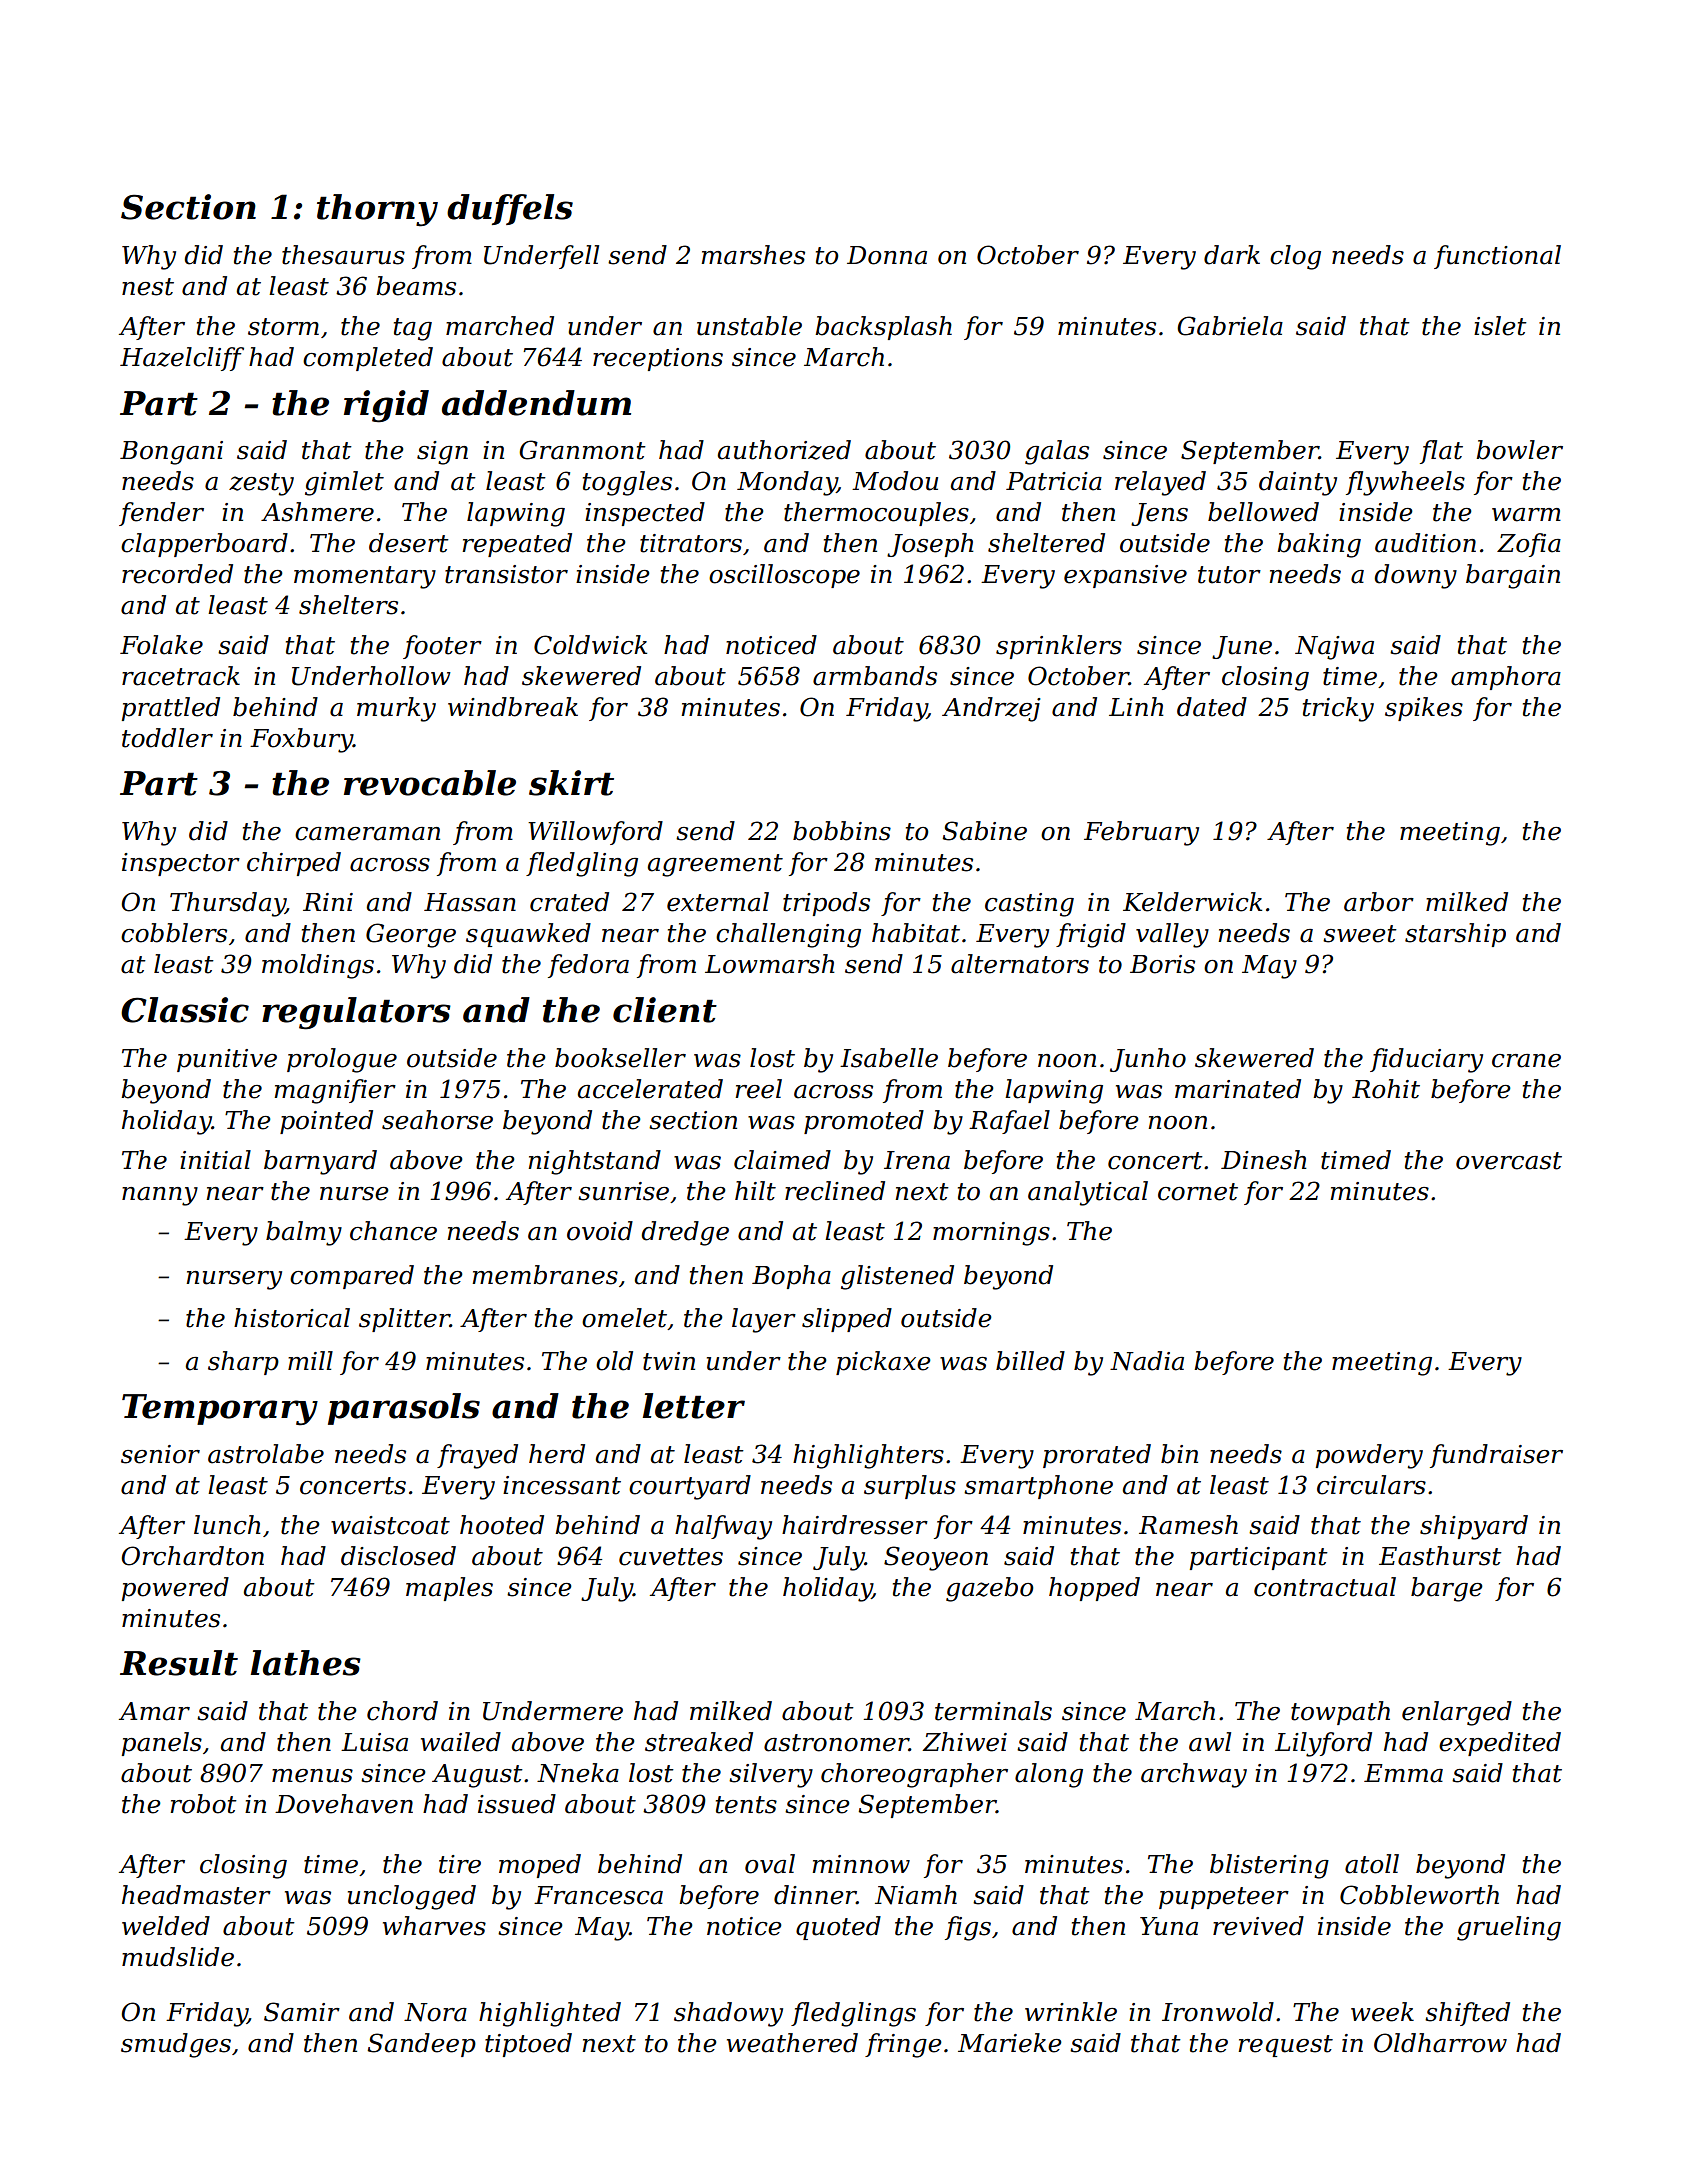  What do you see at coordinates (753, 255) in the screenshot?
I see `marshes` at bounding box center [753, 255].
